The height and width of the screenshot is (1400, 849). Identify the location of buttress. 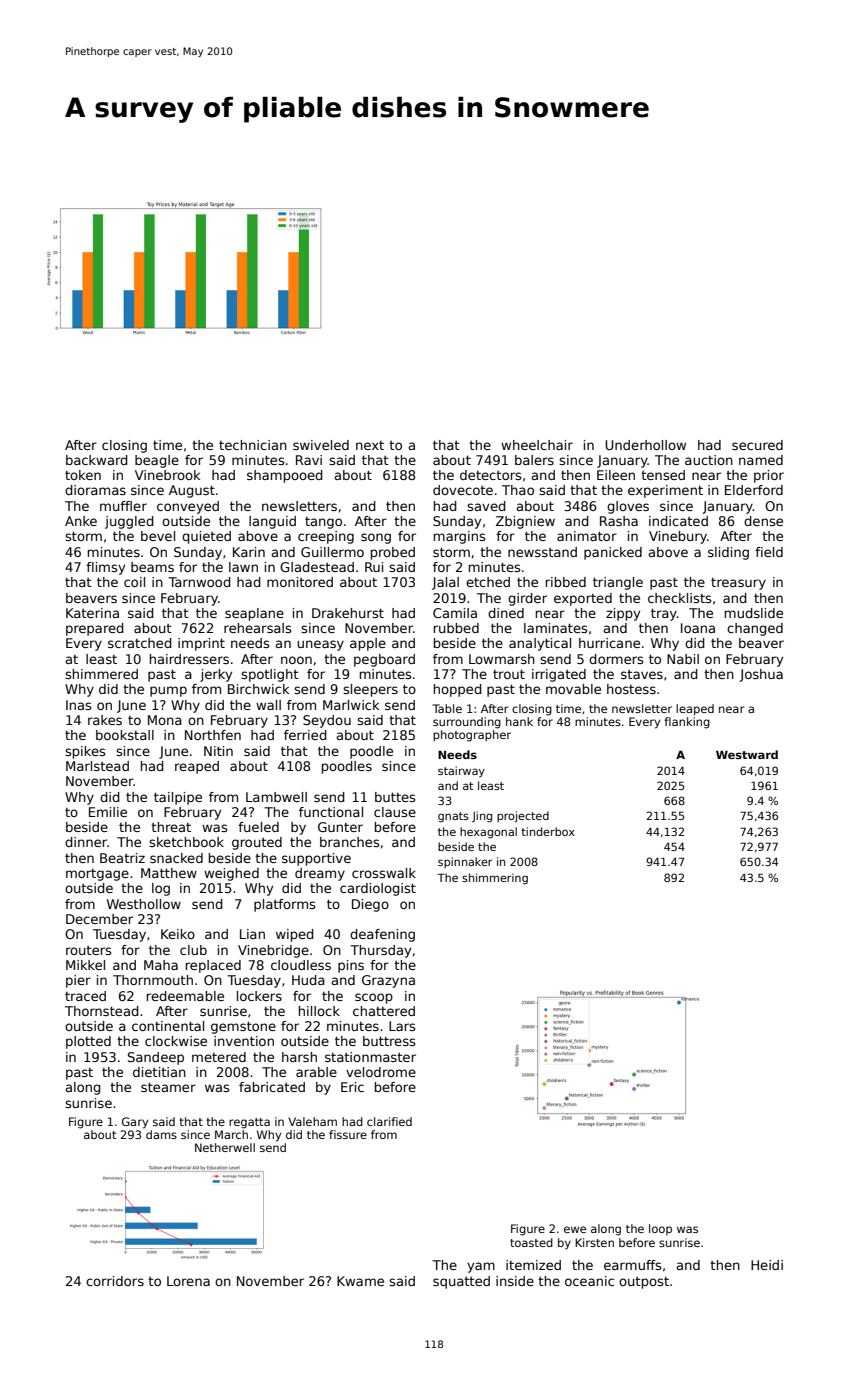
(389, 1041).
